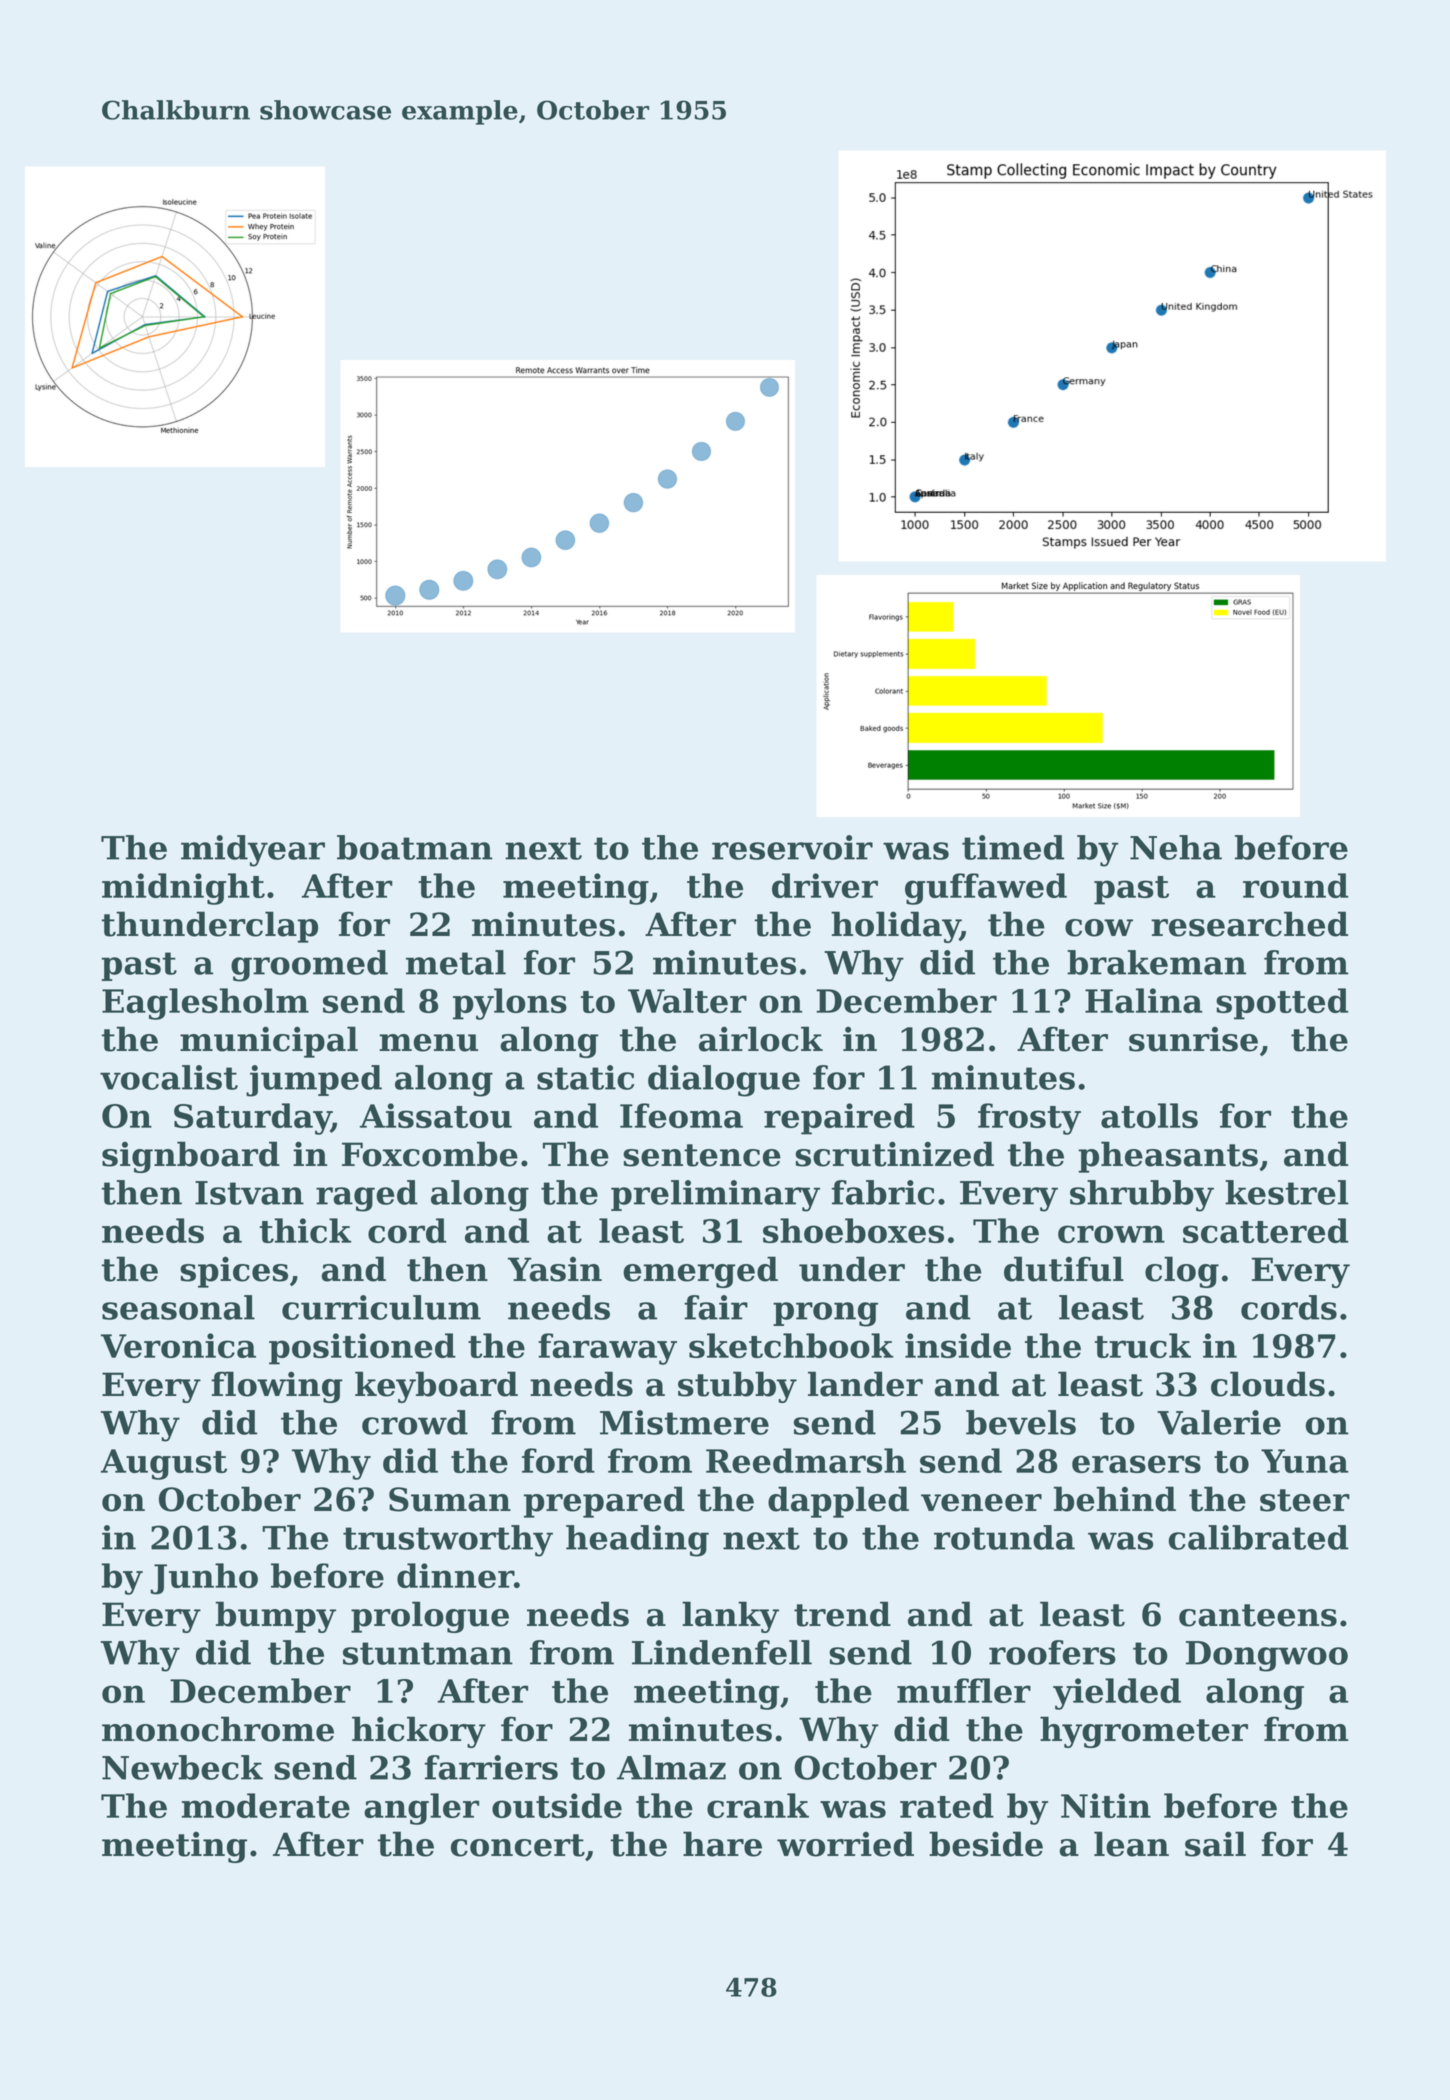 This screenshot has height=2100, width=1450. Describe the element at coordinates (367, 1196) in the screenshot. I see `raged` at that location.
